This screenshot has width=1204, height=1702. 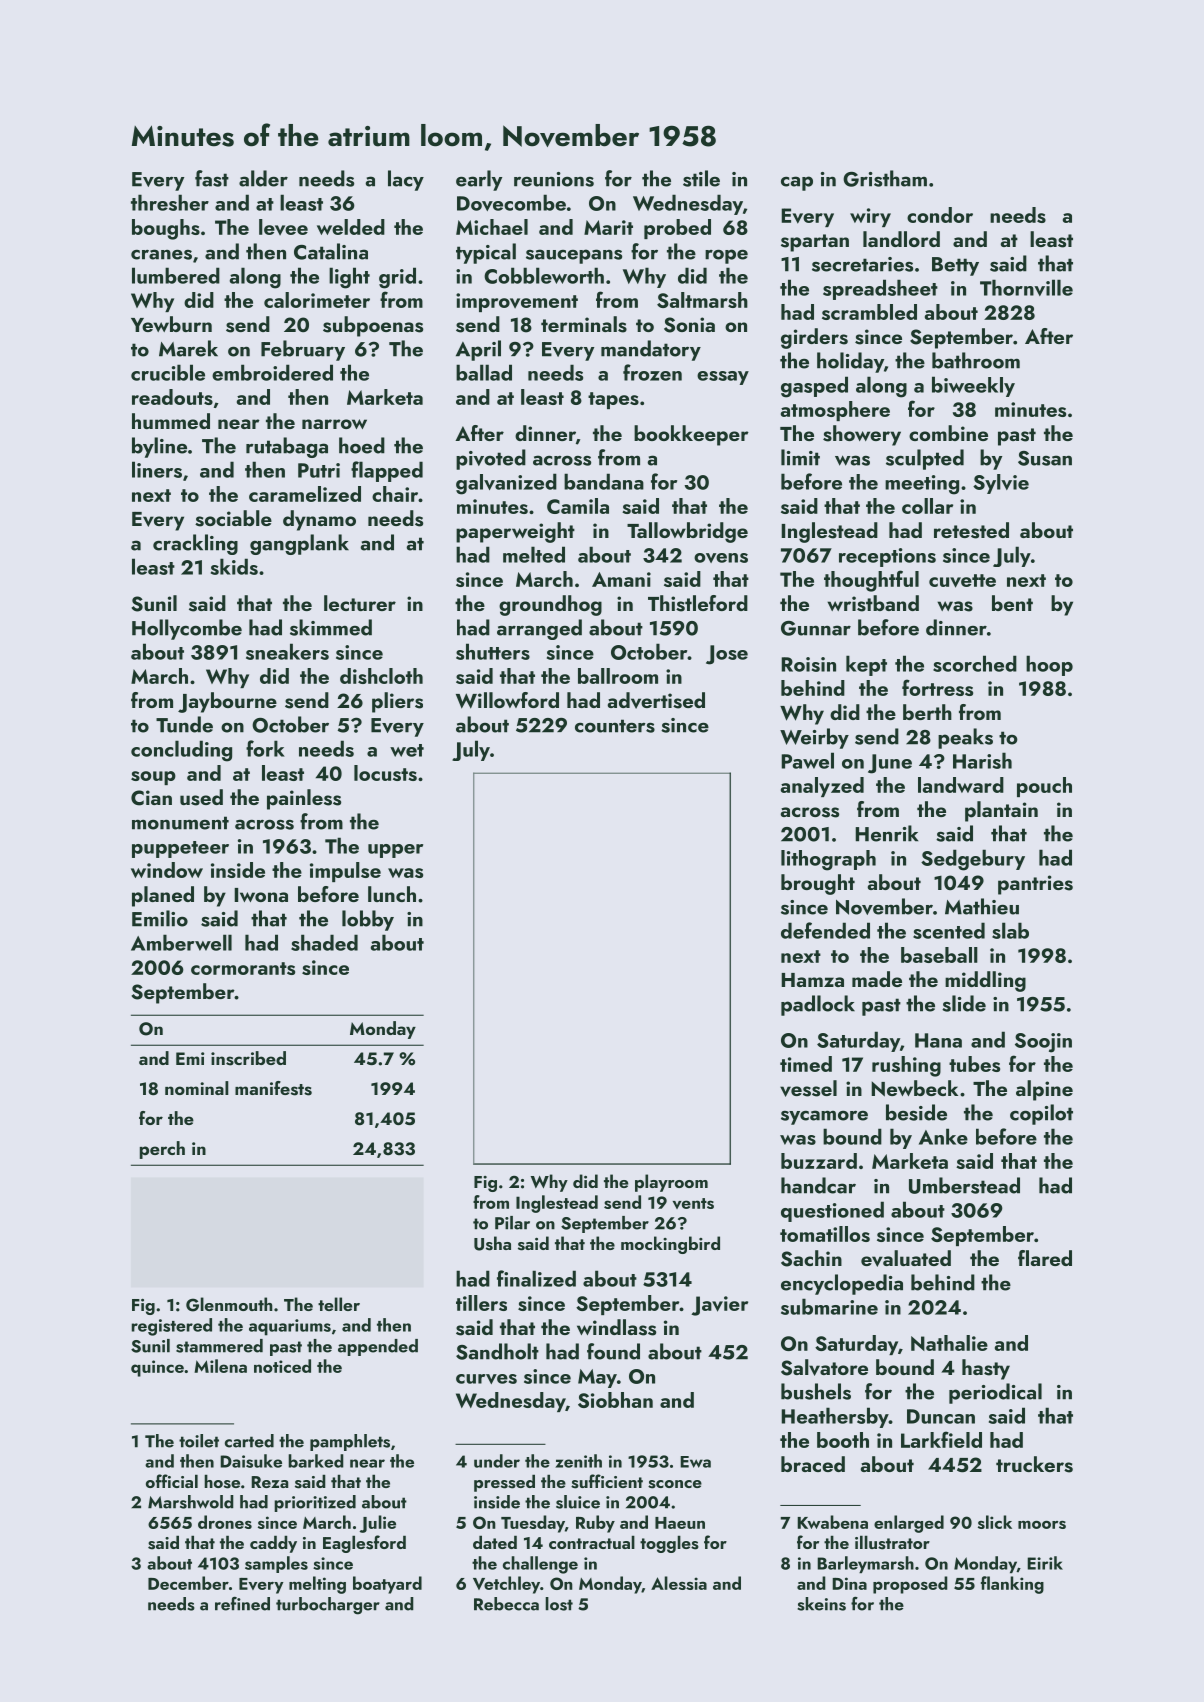 I want to click on Rebecca, so click(x=506, y=1604).
